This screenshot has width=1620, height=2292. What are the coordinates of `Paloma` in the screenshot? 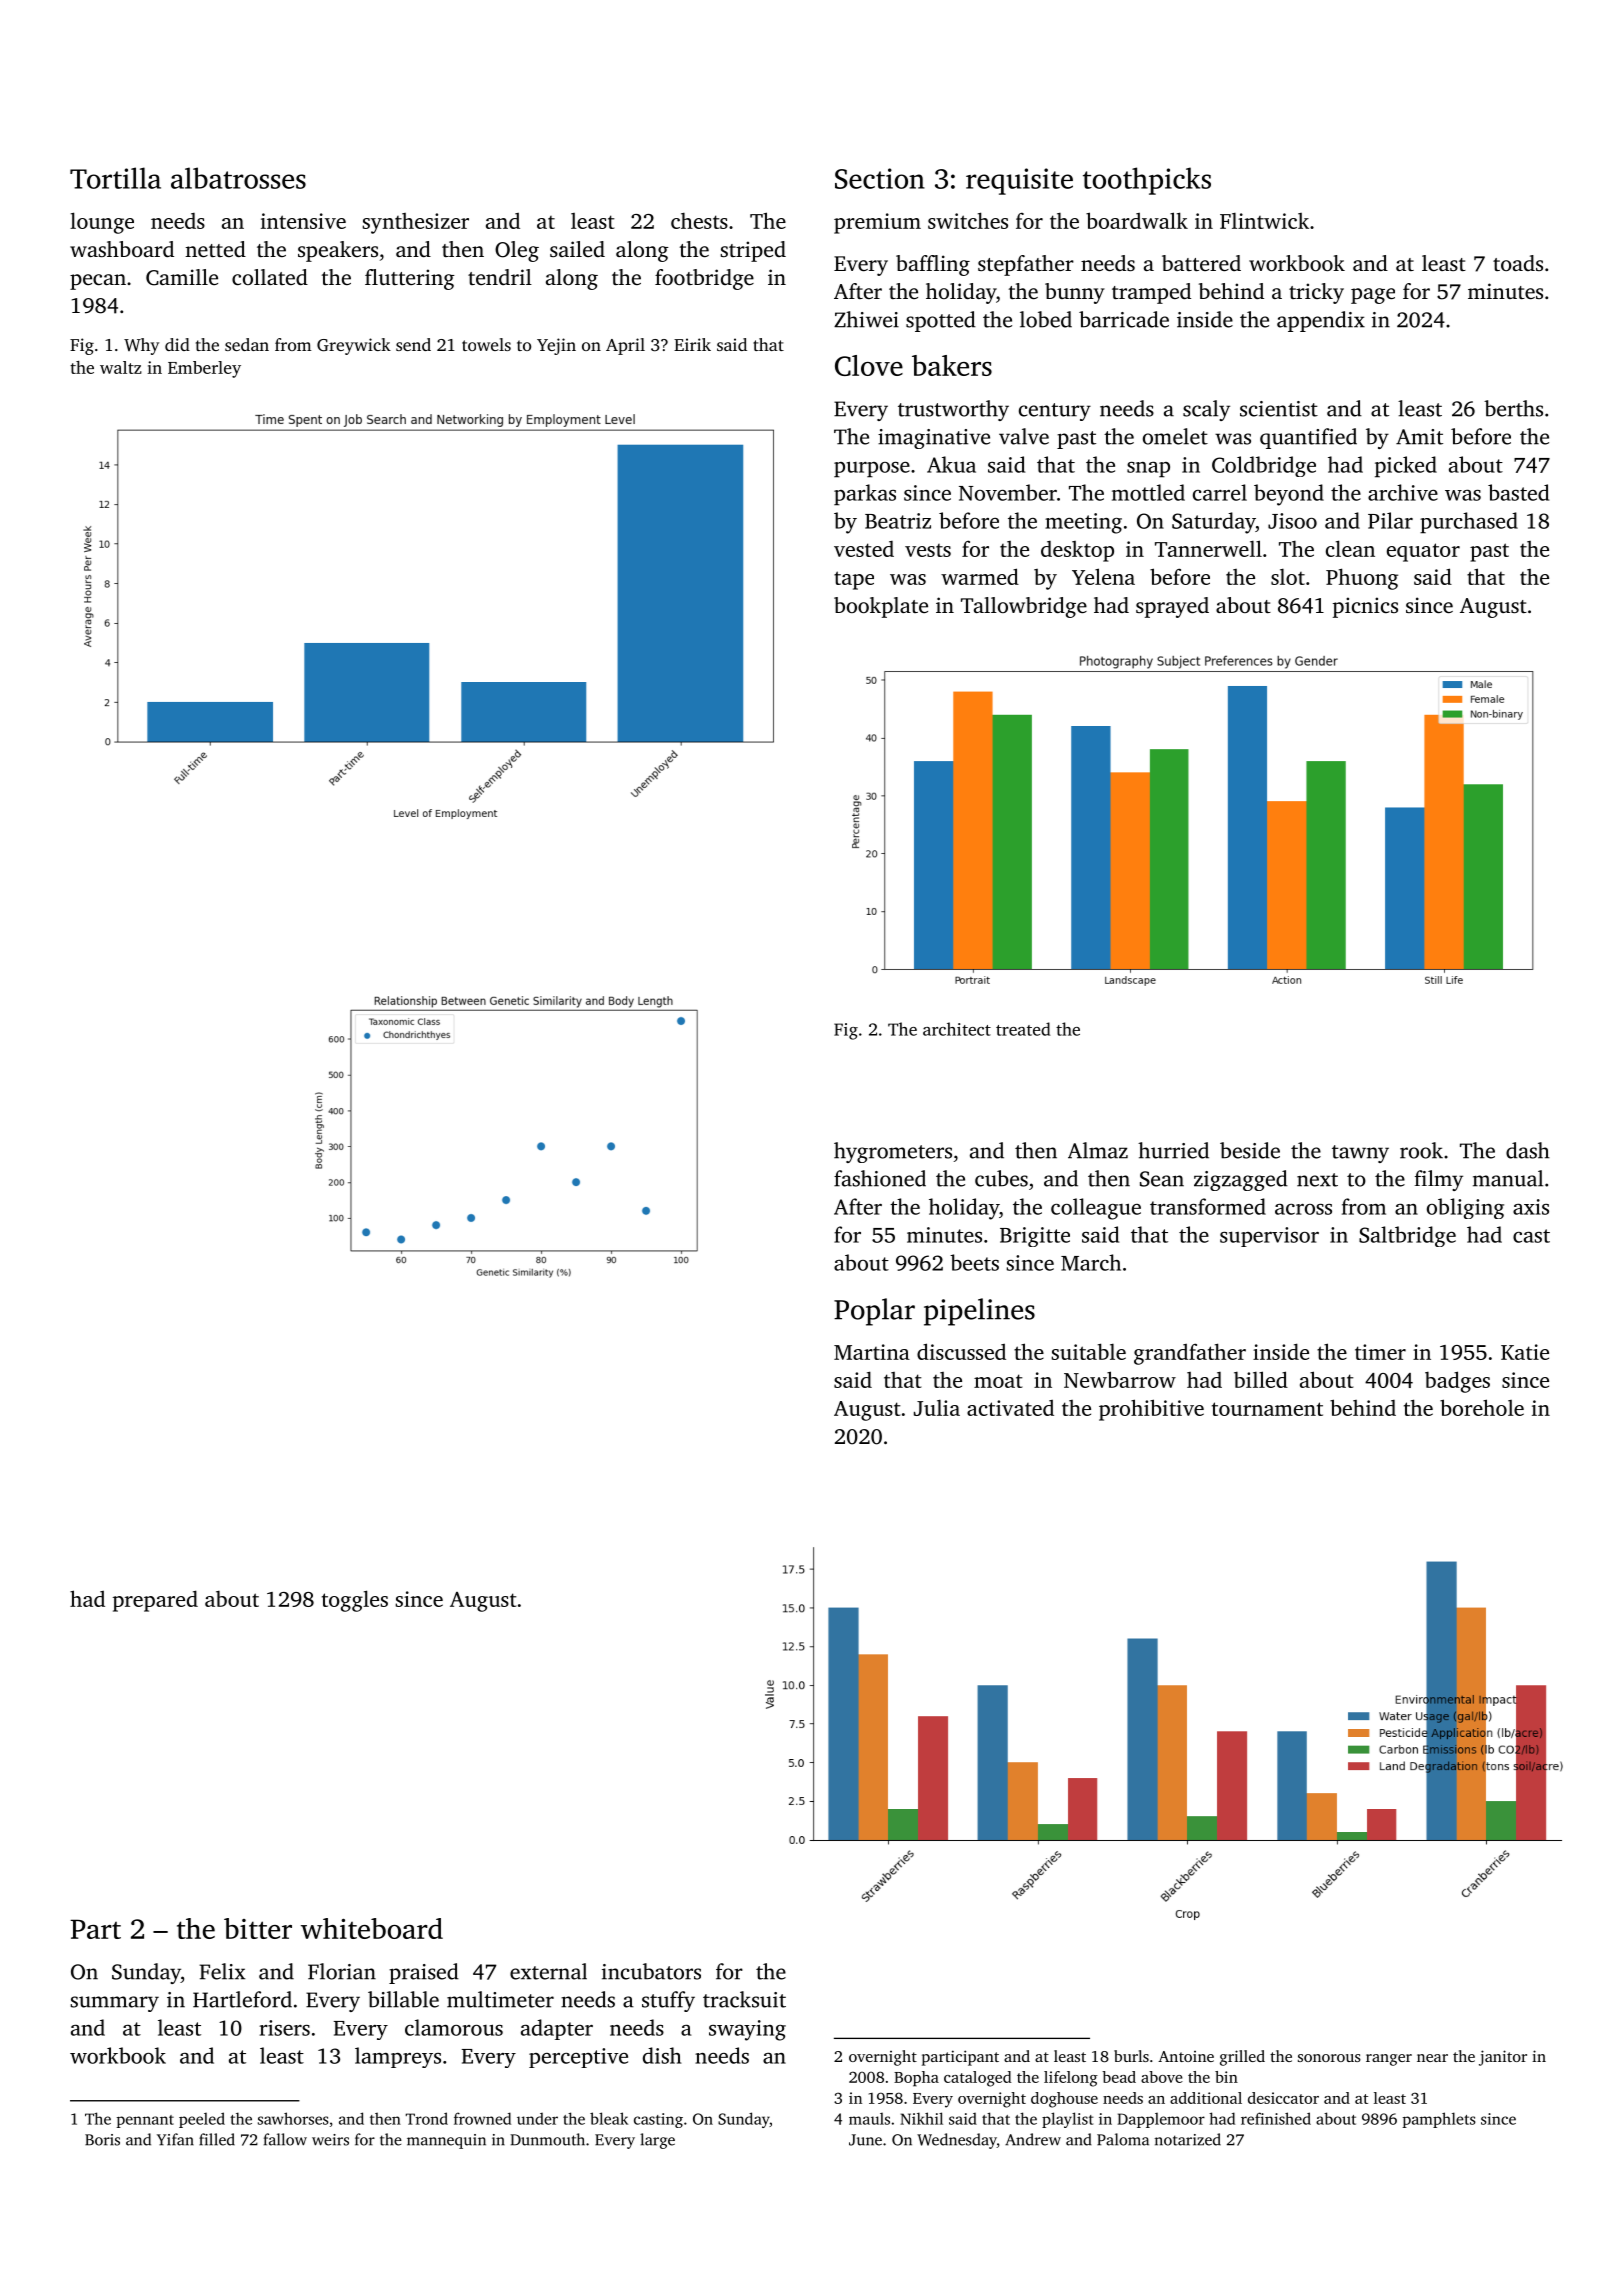 It's located at (1123, 2139).
